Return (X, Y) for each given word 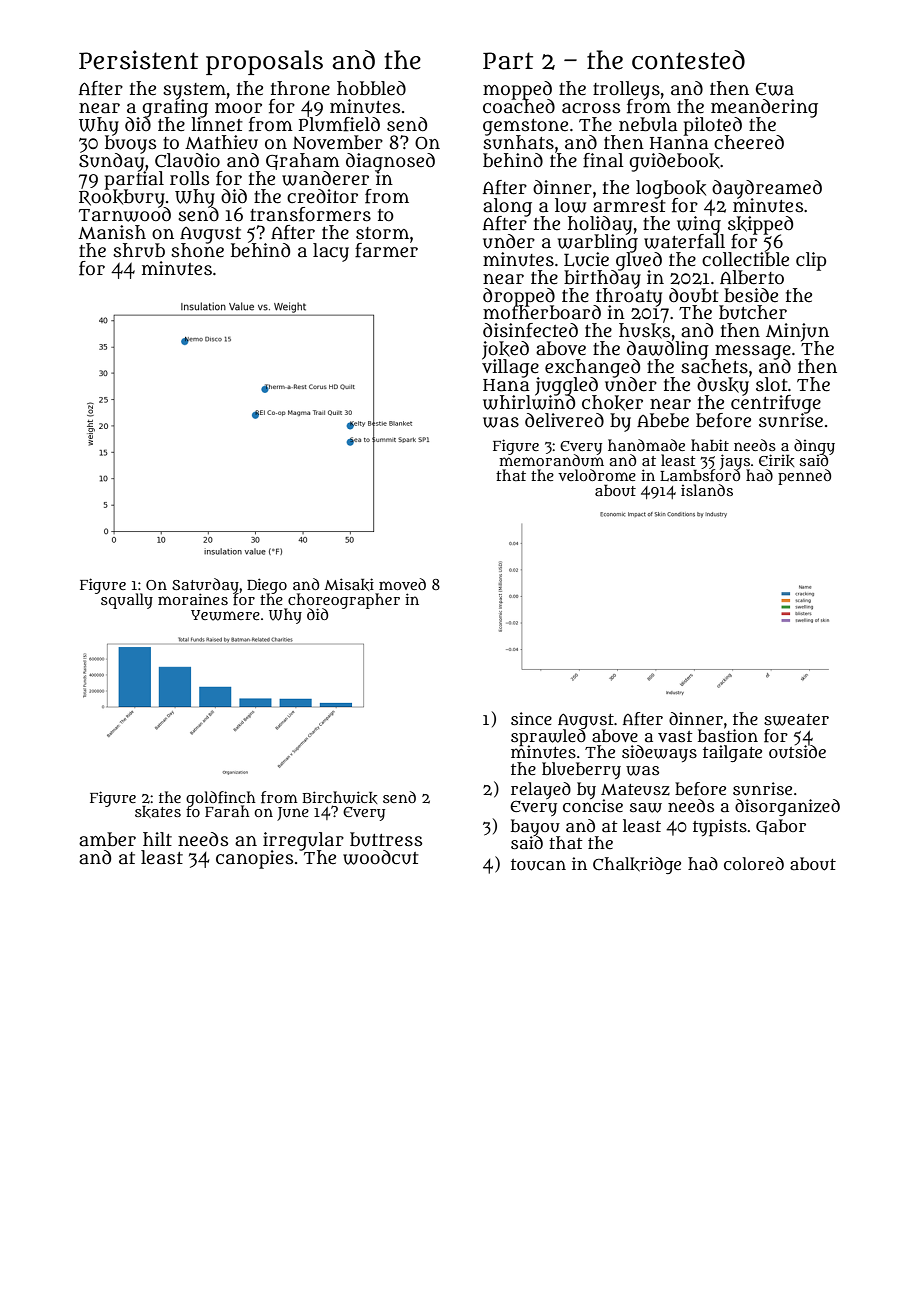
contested (688, 60)
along (507, 207)
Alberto (752, 277)
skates (158, 812)
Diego (267, 586)
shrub (139, 250)
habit (710, 445)
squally (127, 601)
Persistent (138, 60)
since (531, 718)
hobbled (371, 88)
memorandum (551, 460)
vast (675, 736)
